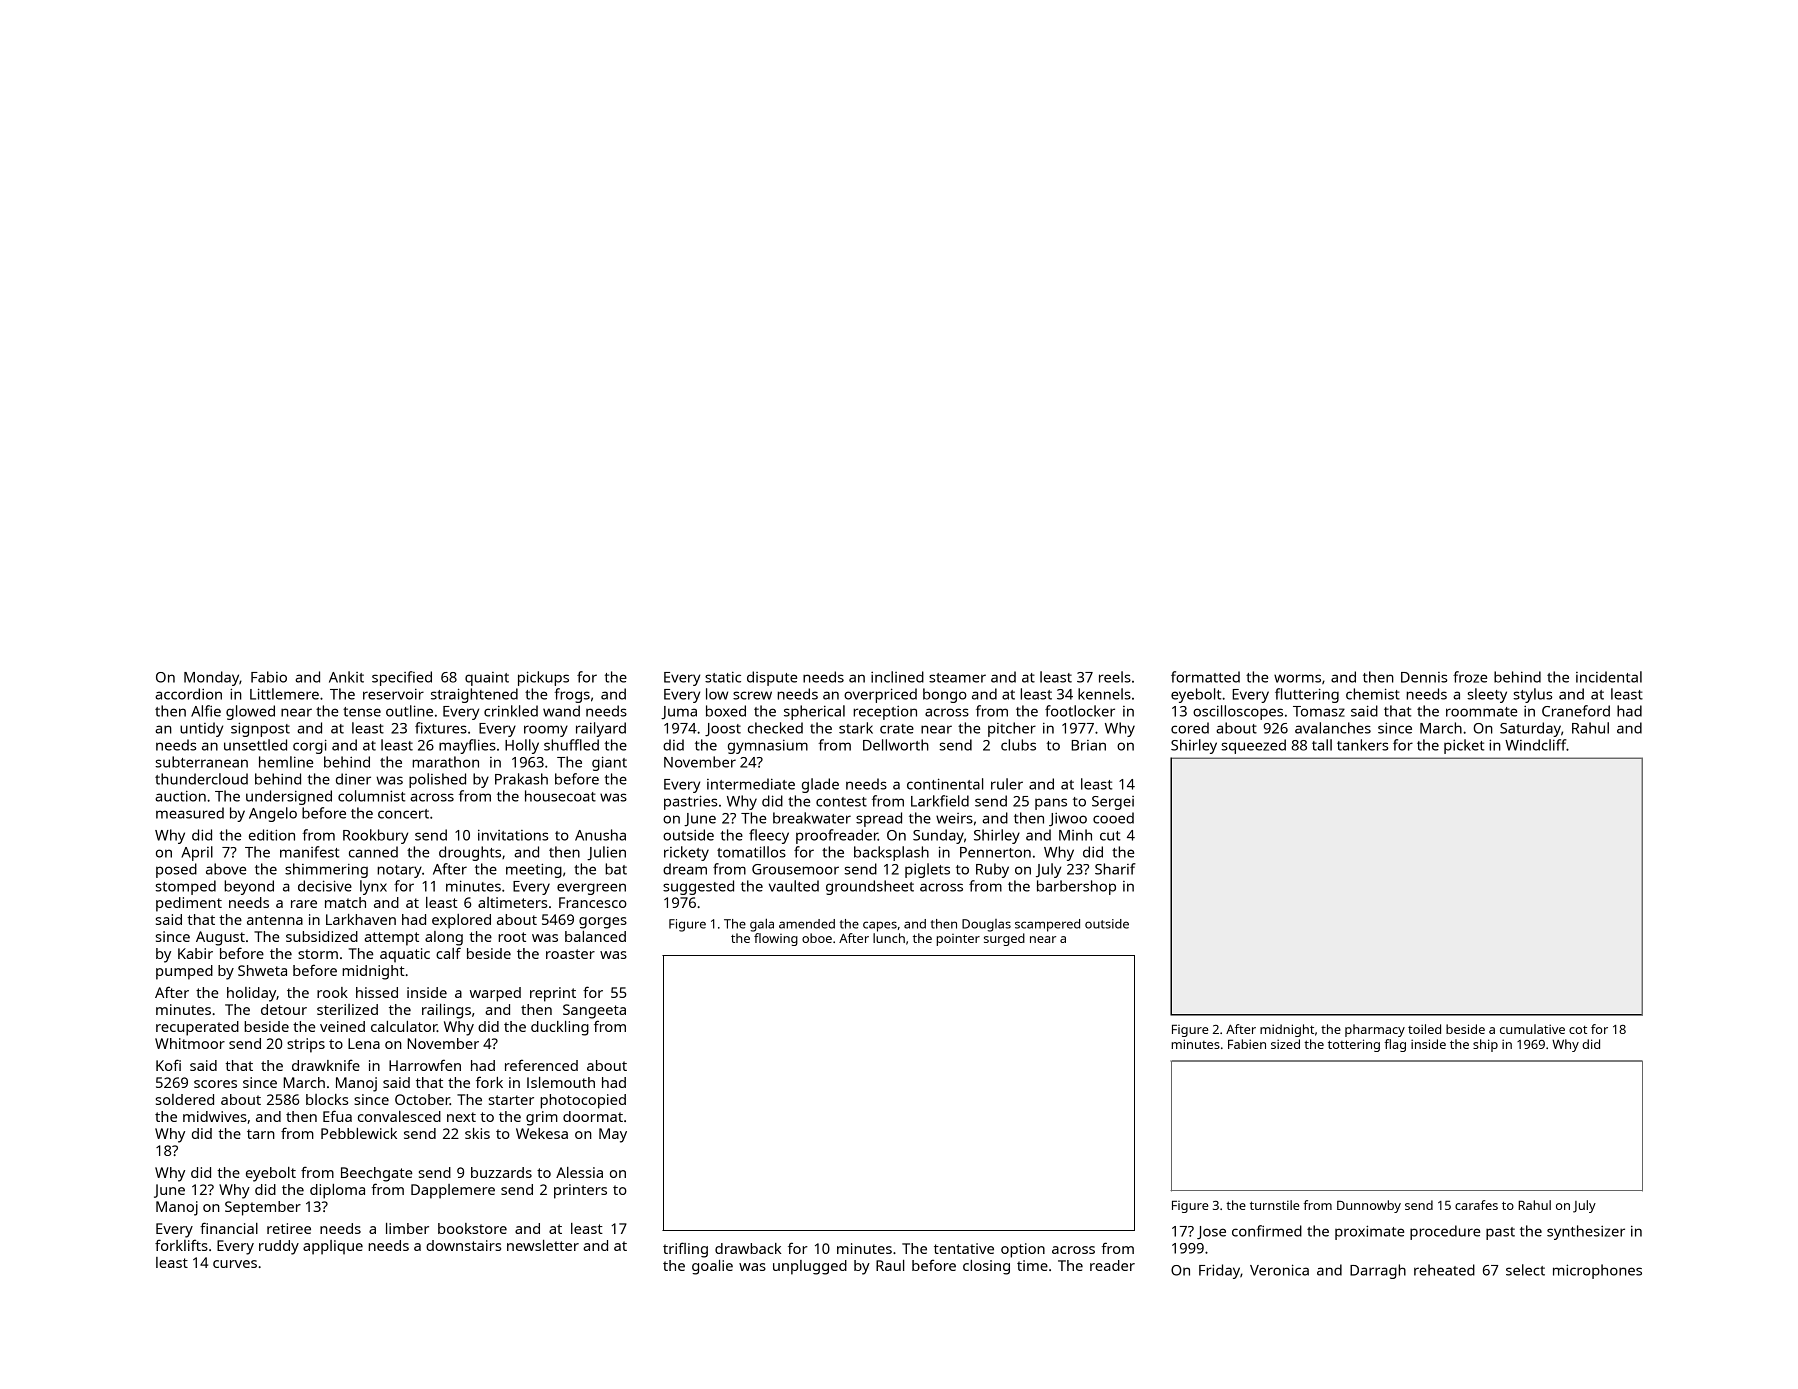 The width and height of the screenshot is (1798, 1389). What do you see at coordinates (333, 1247) in the screenshot?
I see `applique` at bounding box center [333, 1247].
